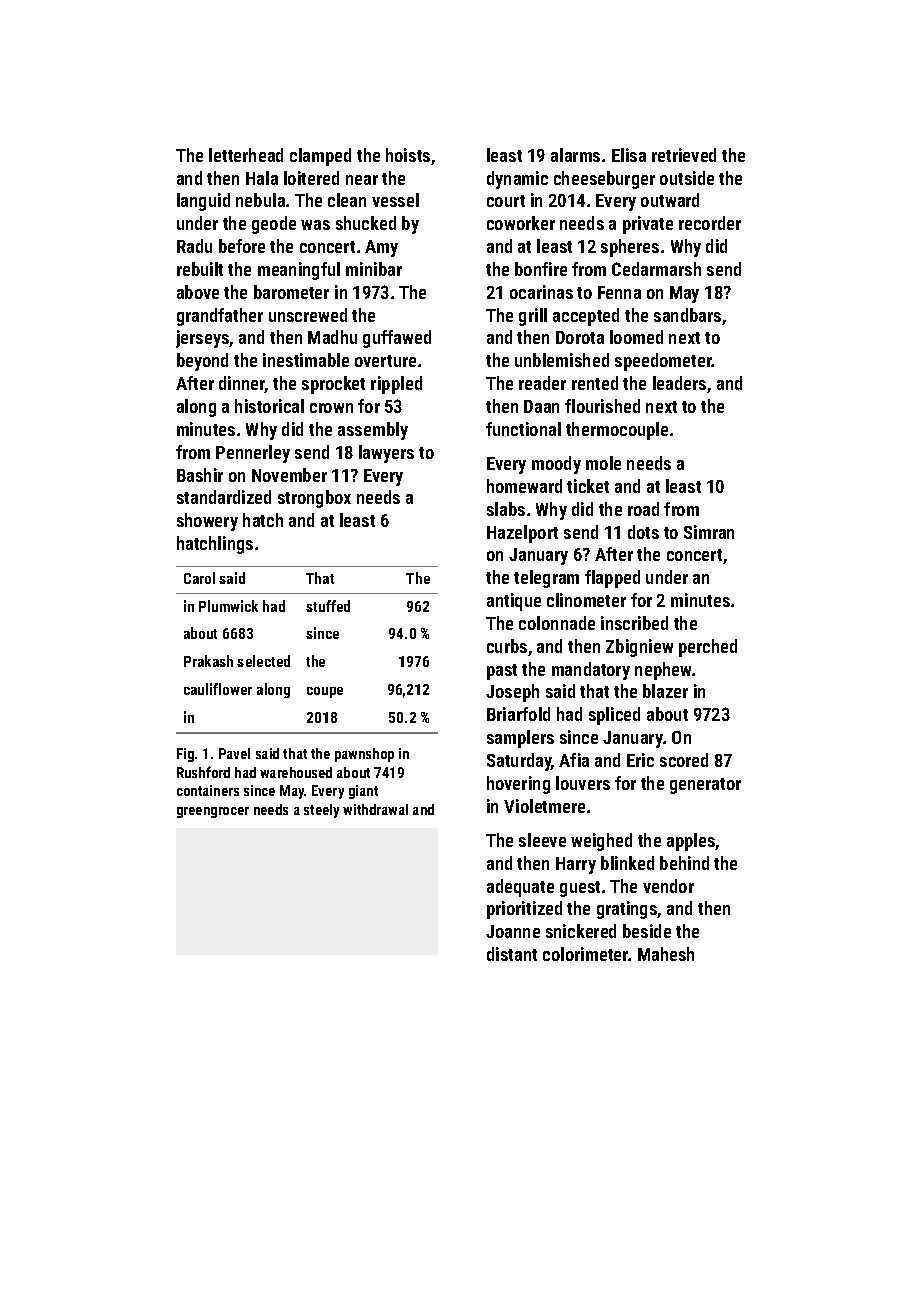 The image size is (924, 1311). What do you see at coordinates (709, 532) in the page?
I see `Simran` at bounding box center [709, 532].
